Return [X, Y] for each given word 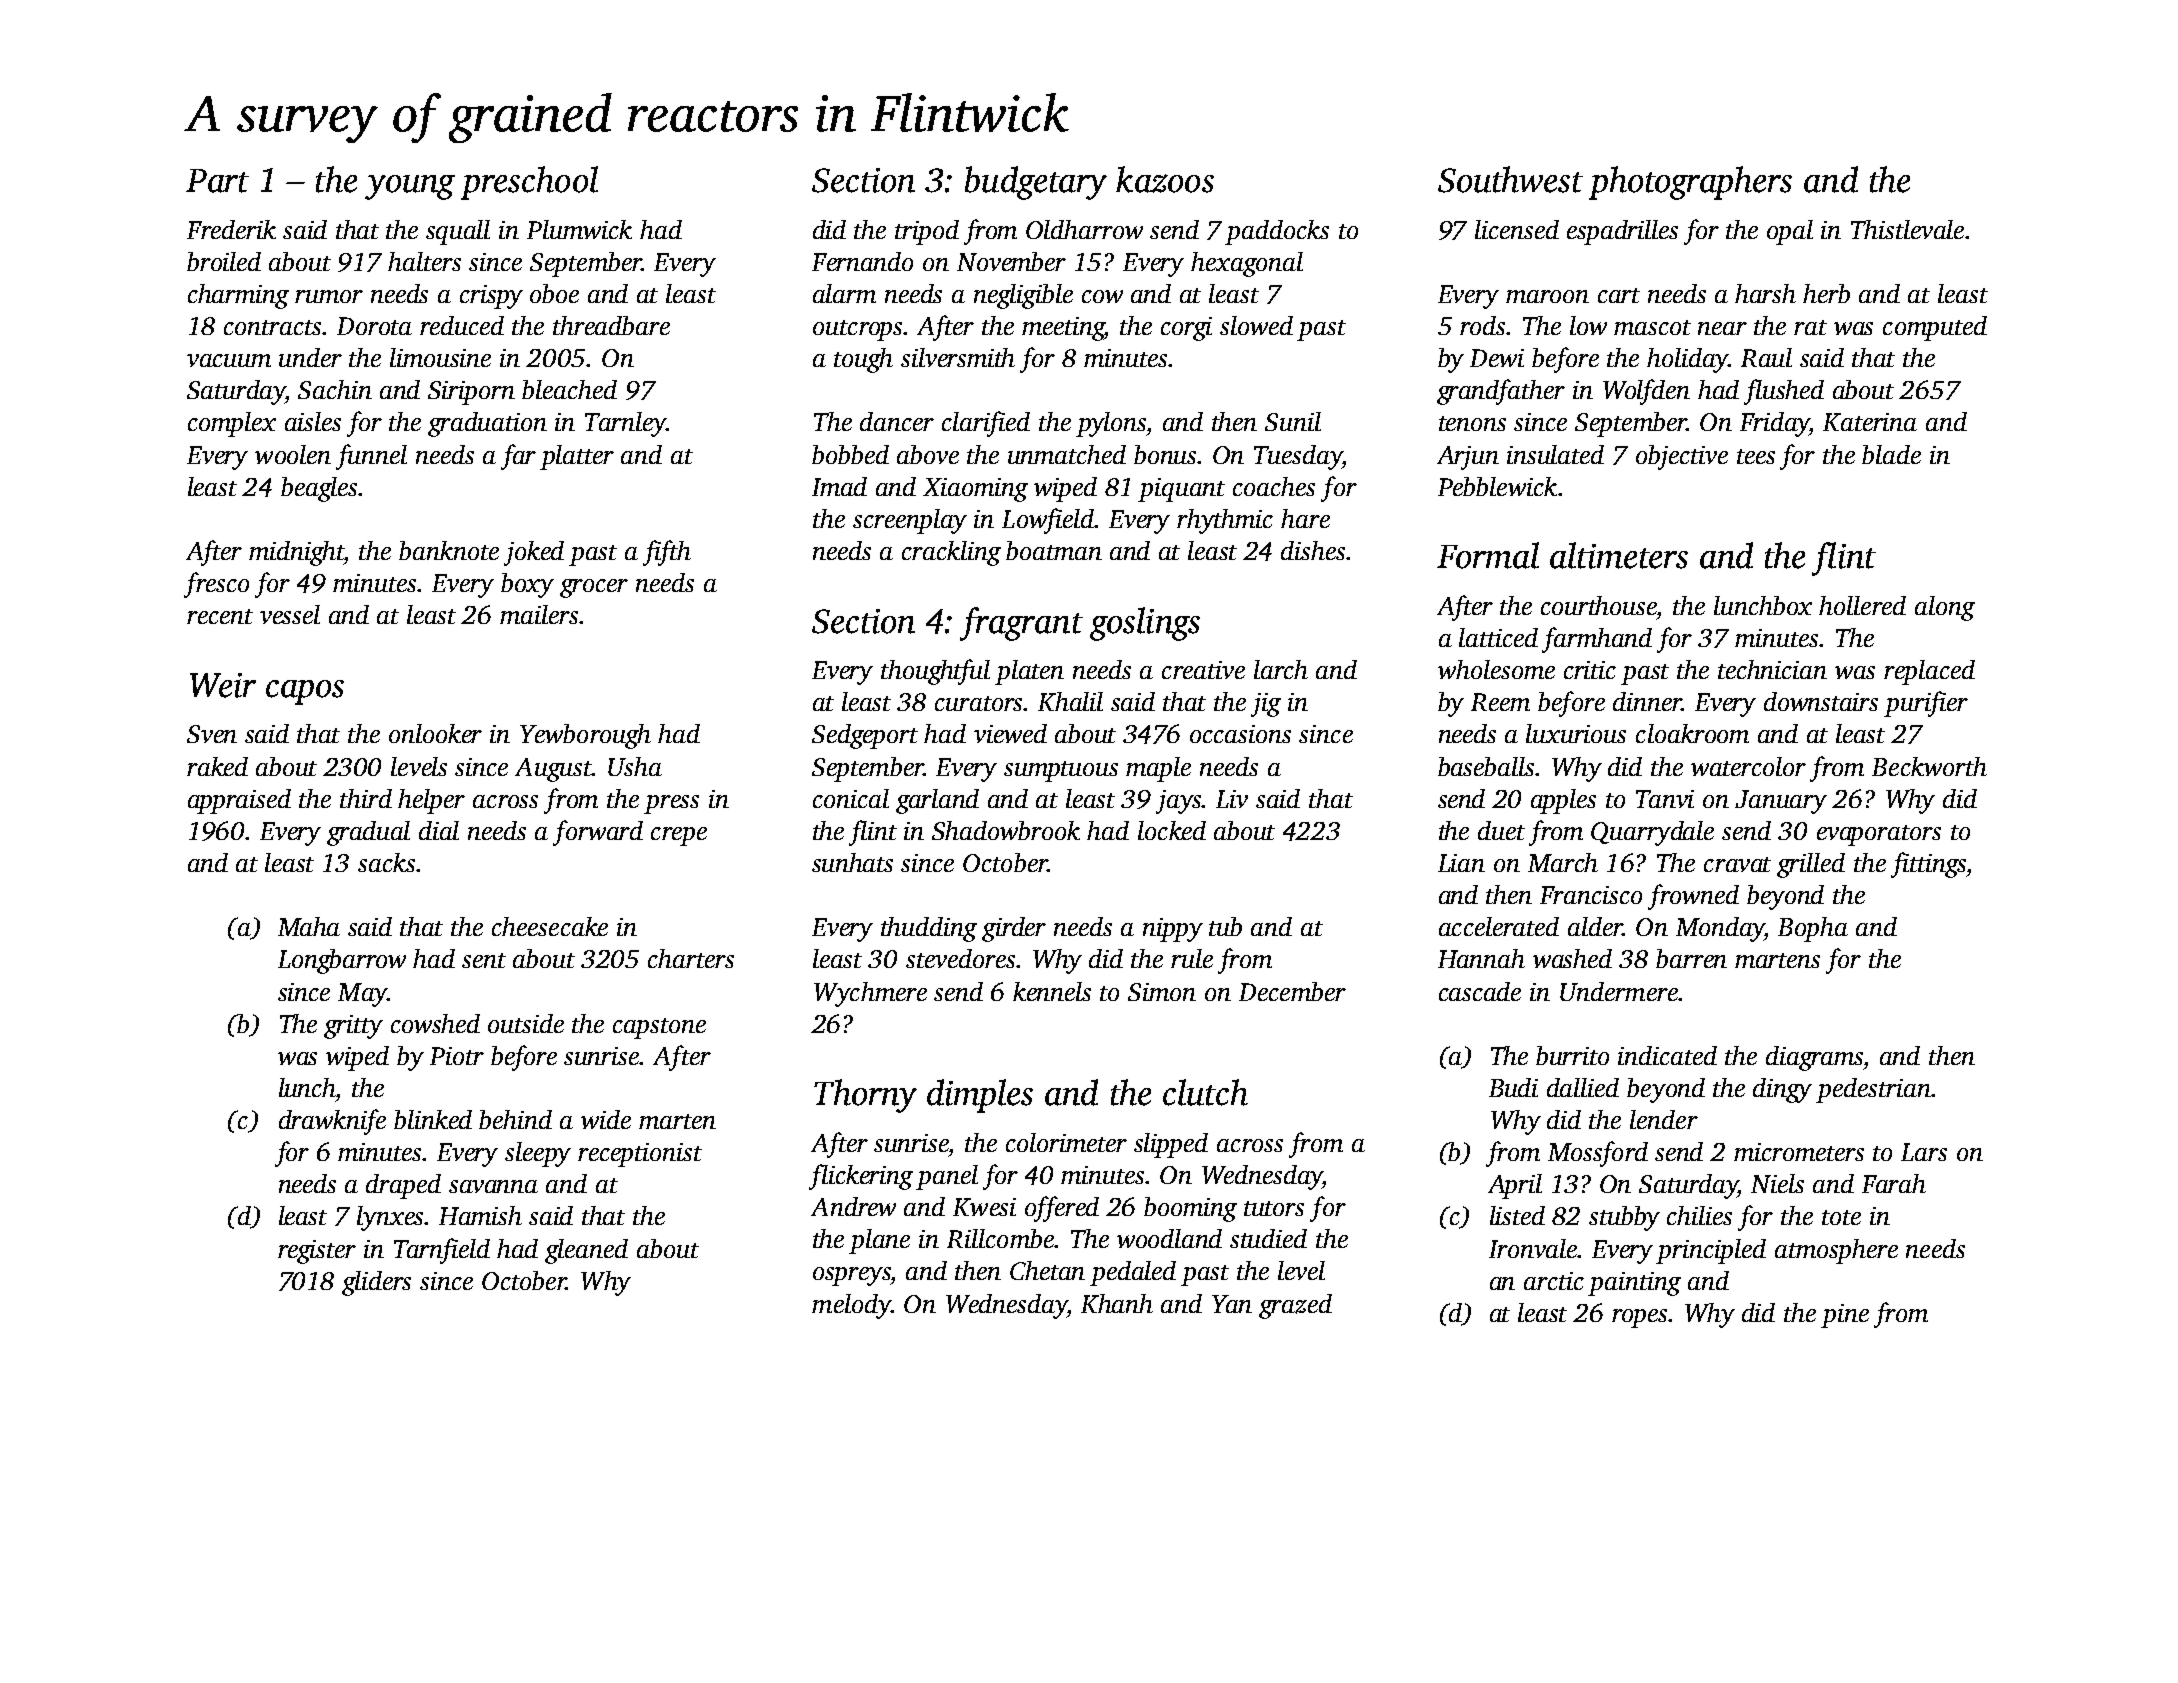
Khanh [1117, 1303]
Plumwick [579, 229]
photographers [1690, 183]
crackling [951, 553]
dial [439, 830]
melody [851, 1306]
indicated [1667, 1055]
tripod [927, 232]
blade [1891, 454]
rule [1192, 958]
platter [577, 457]
